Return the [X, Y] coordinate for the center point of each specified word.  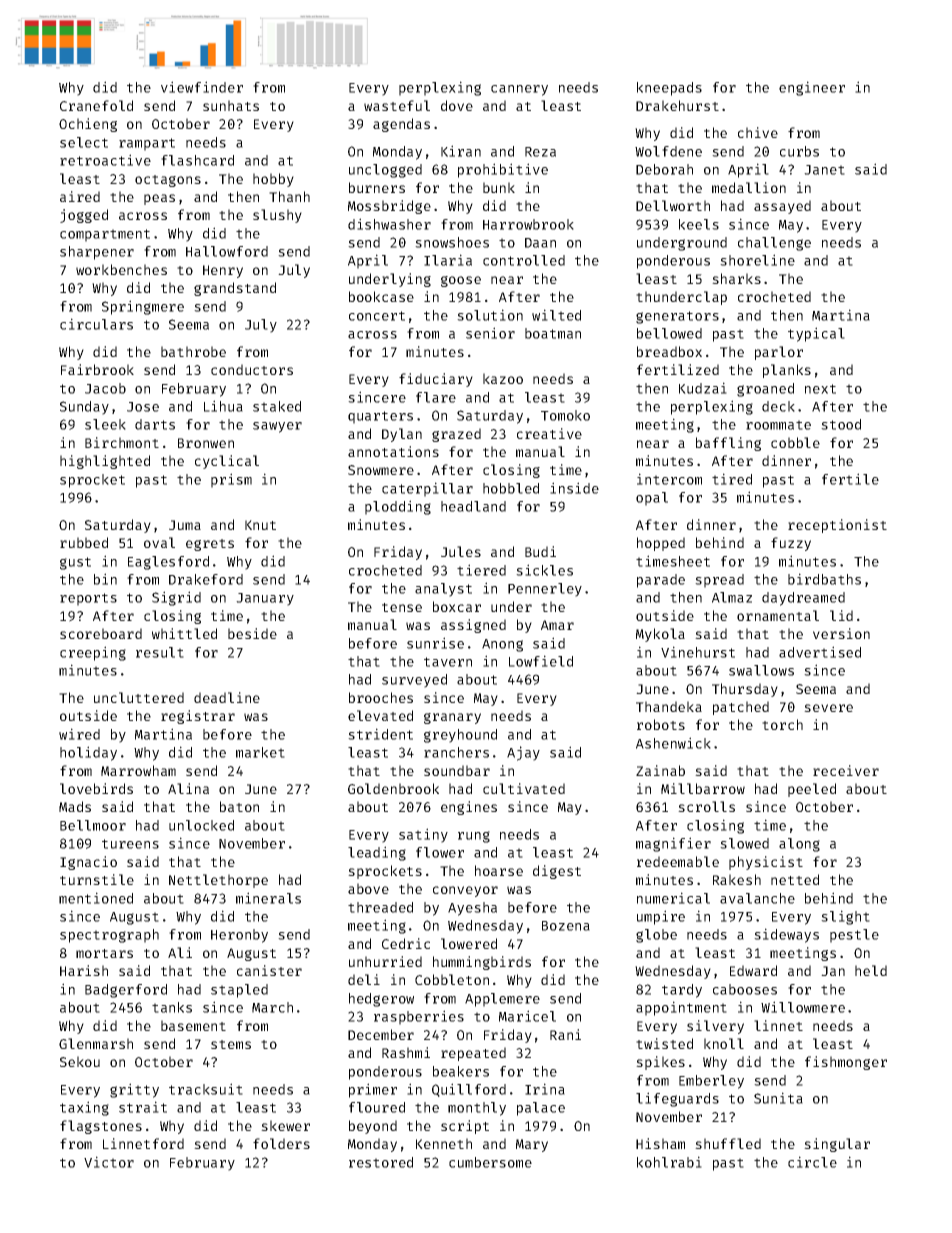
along [799, 845]
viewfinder [202, 87]
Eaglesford [168, 563]
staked [277, 406]
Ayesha [472, 909]
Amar [557, 625]
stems [231, 1044]
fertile [850, 479]
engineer [812, 88]
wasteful [397, 105]
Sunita [778, 1098]
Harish [84, 970]
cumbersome [490, 1162]
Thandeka [669, 706]
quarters [380, 417]
